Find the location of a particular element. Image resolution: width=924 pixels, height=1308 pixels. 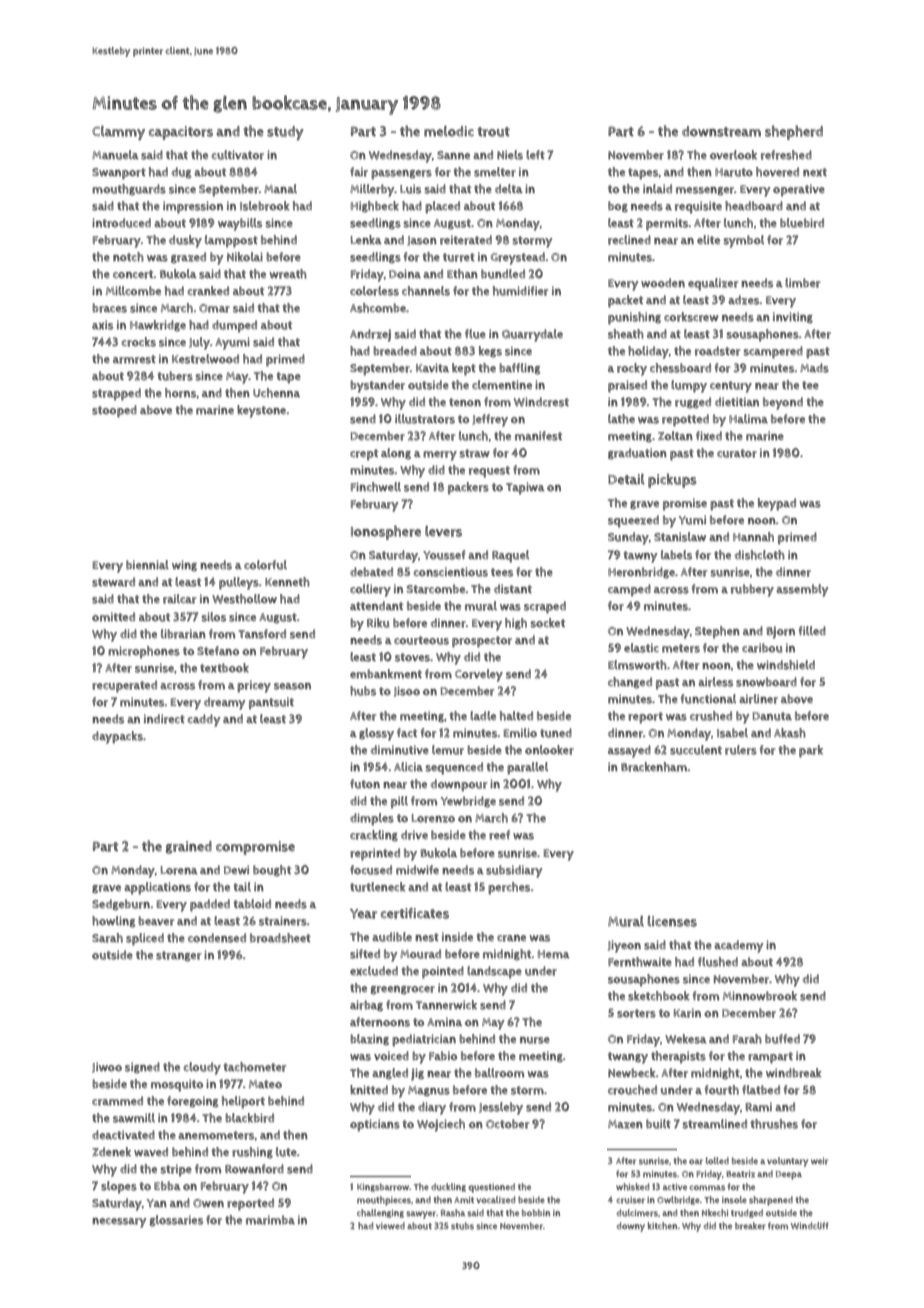

Tannerwick is located at coordinates (446, 1005).
